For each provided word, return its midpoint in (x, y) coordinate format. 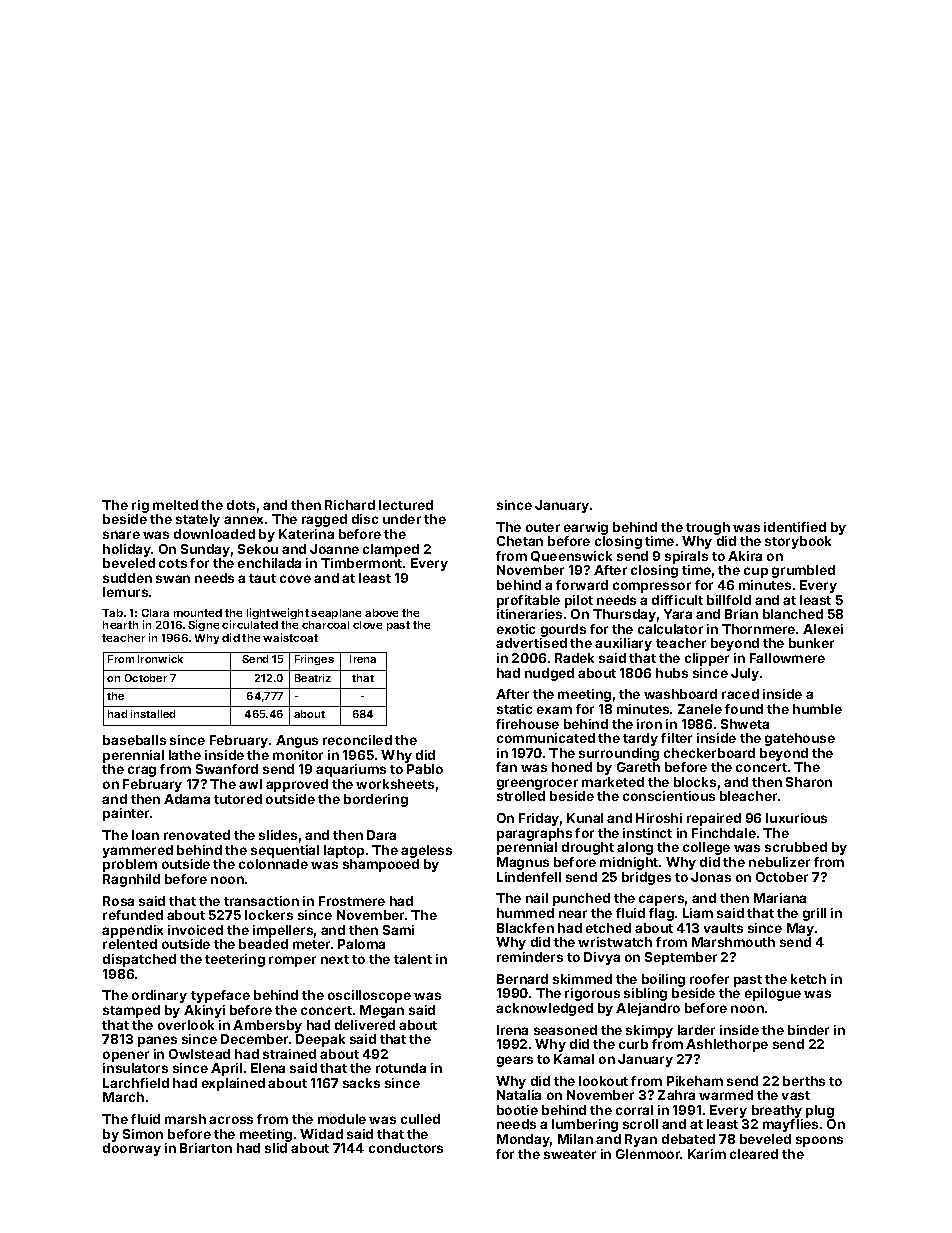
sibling (645, 994)
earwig (586, 528)
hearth (120, 625)
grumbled (803, 571)
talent (413, 959)
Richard (350, 505)
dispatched (139, 960)
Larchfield (136, 1083)
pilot (579, 601)
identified (795, 527)
